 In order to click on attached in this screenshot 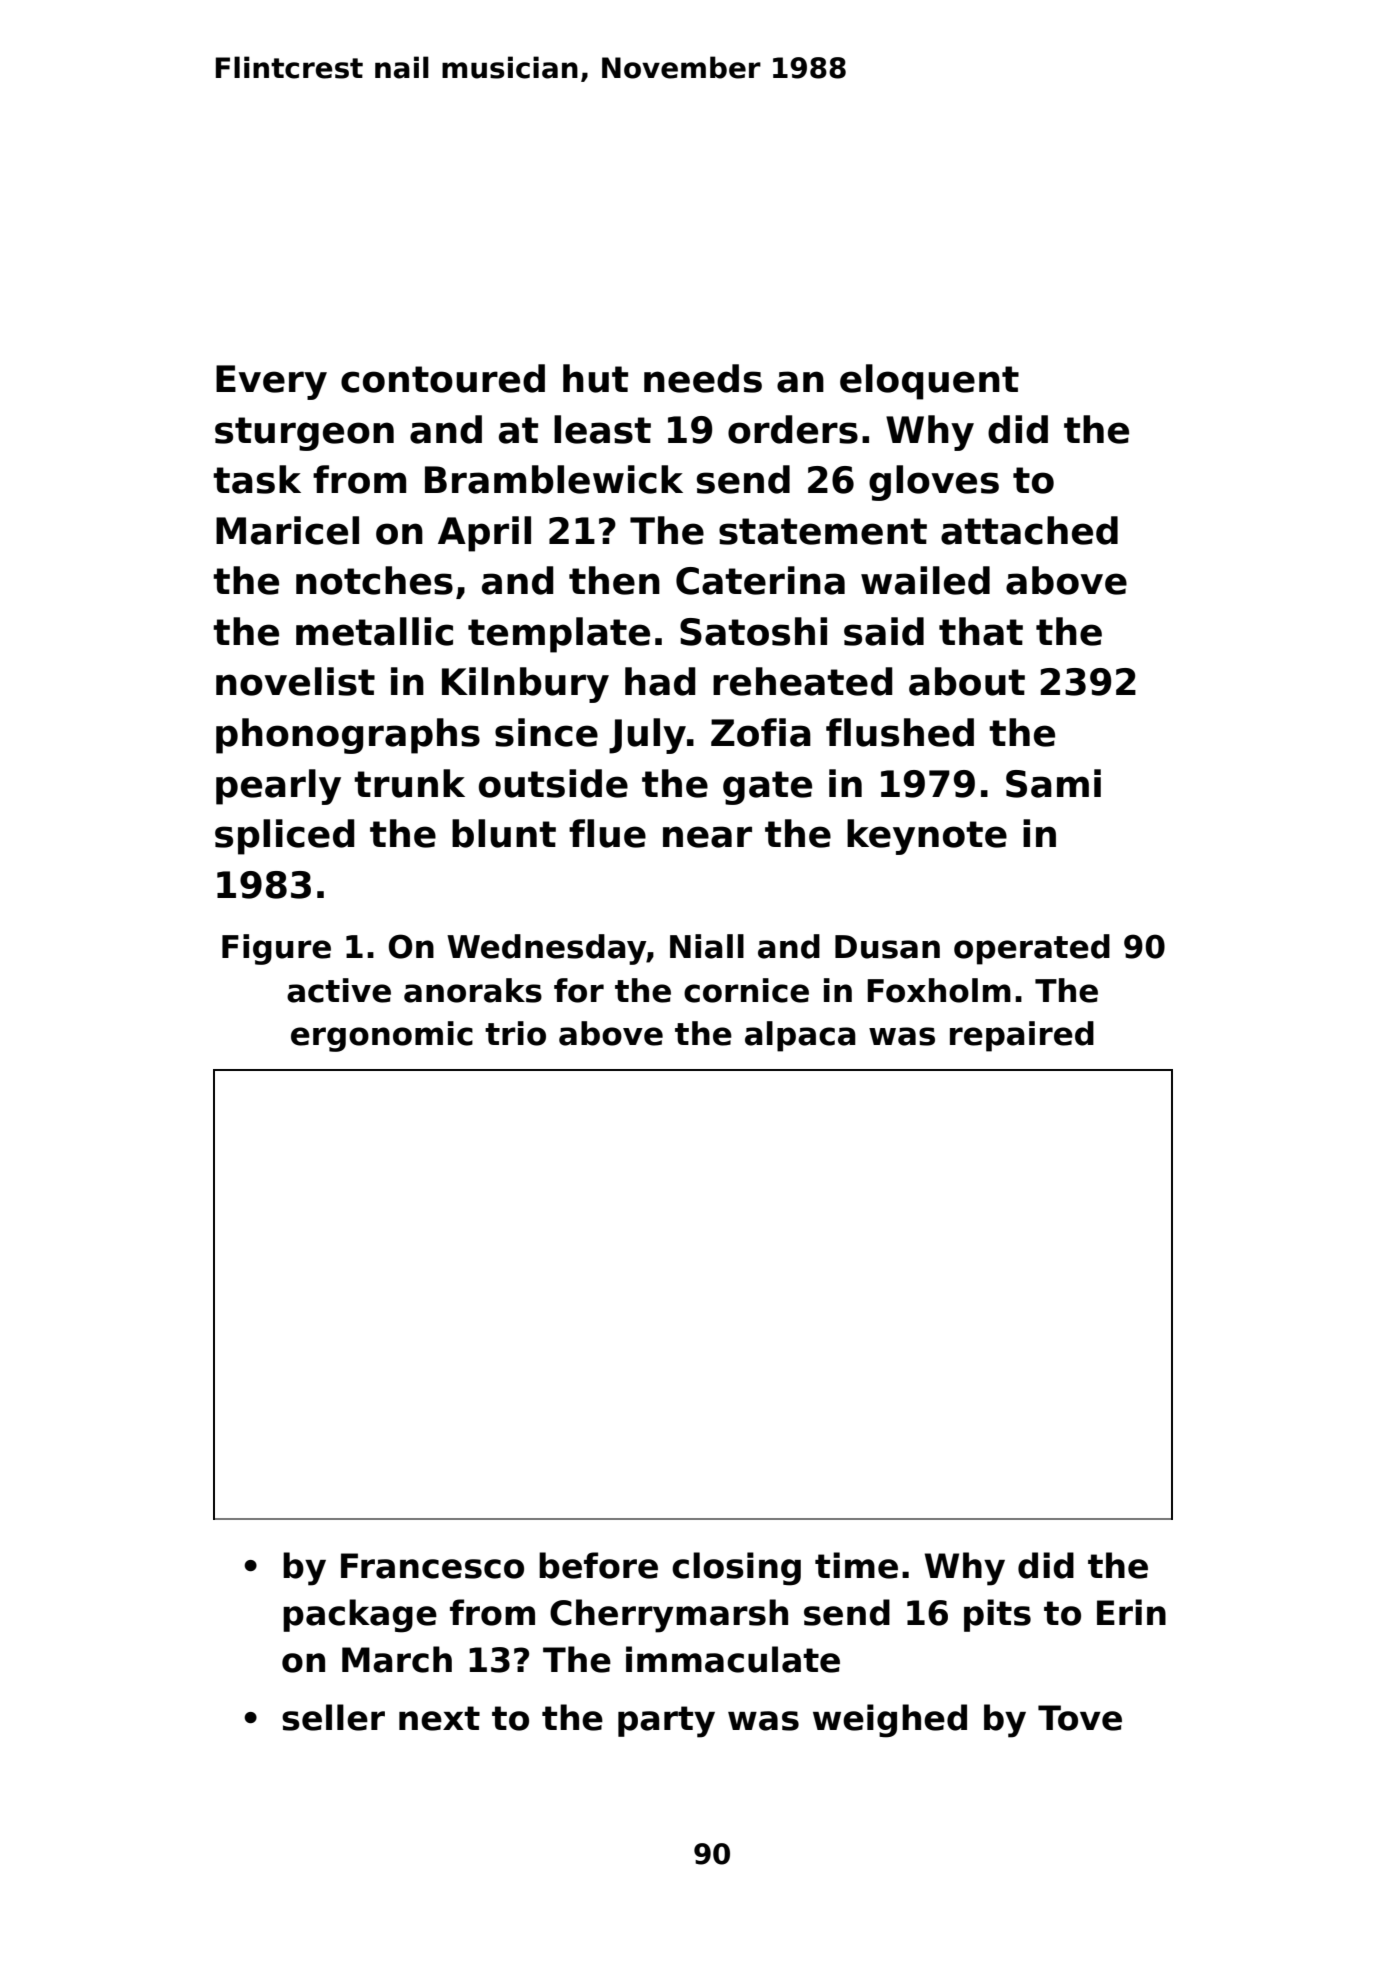, I will do `click(1029, 530)`.
